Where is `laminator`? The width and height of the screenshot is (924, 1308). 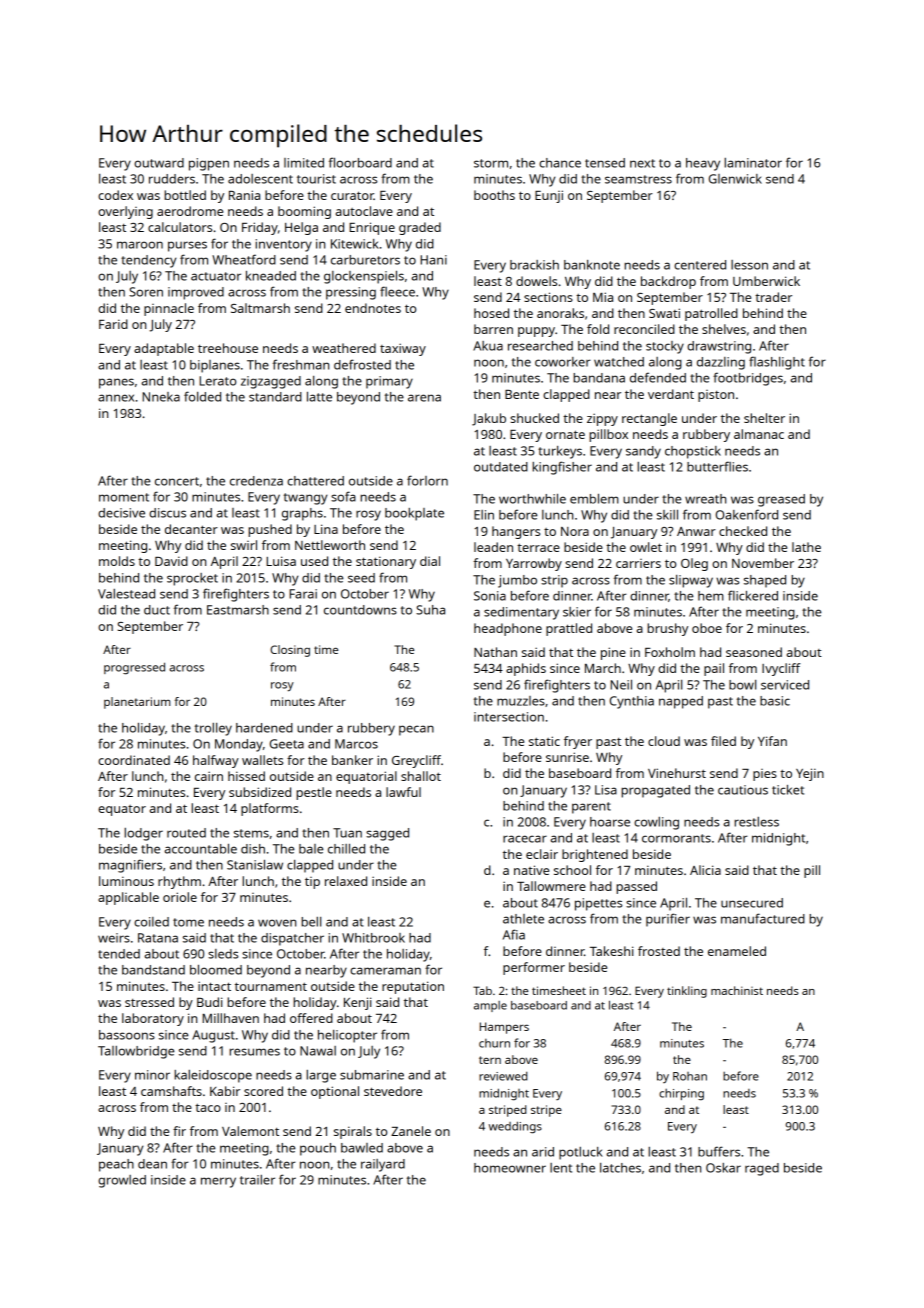
laminator is located at coordinates (753, 163).
